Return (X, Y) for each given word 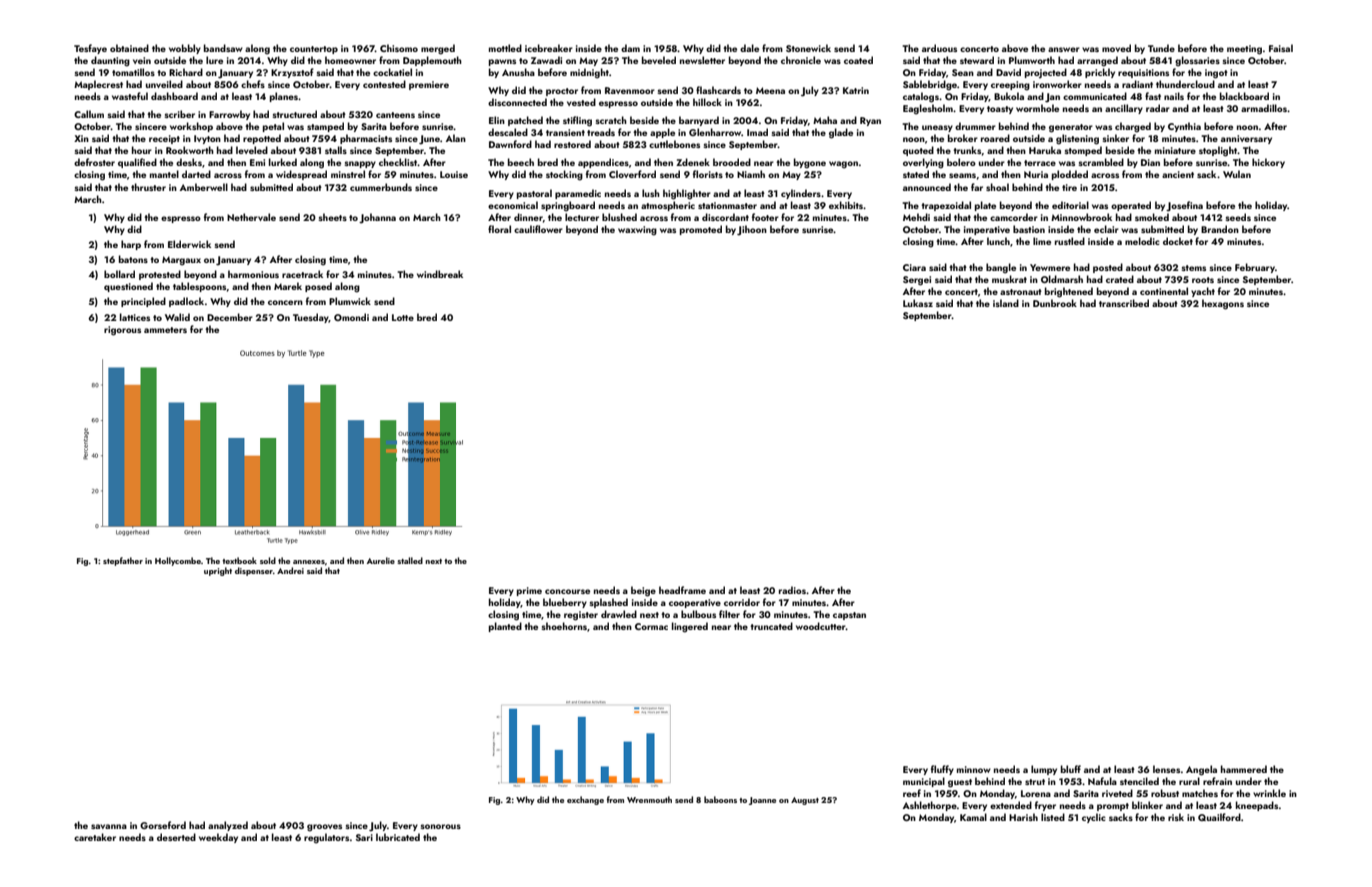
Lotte (403, 317)
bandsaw (223, 48)
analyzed (228, 826)
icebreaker (549, 48)
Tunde (1161, 48)
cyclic (1094, 818)
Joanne (762, 801)
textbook (239, 560)
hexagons (1223, 304)
